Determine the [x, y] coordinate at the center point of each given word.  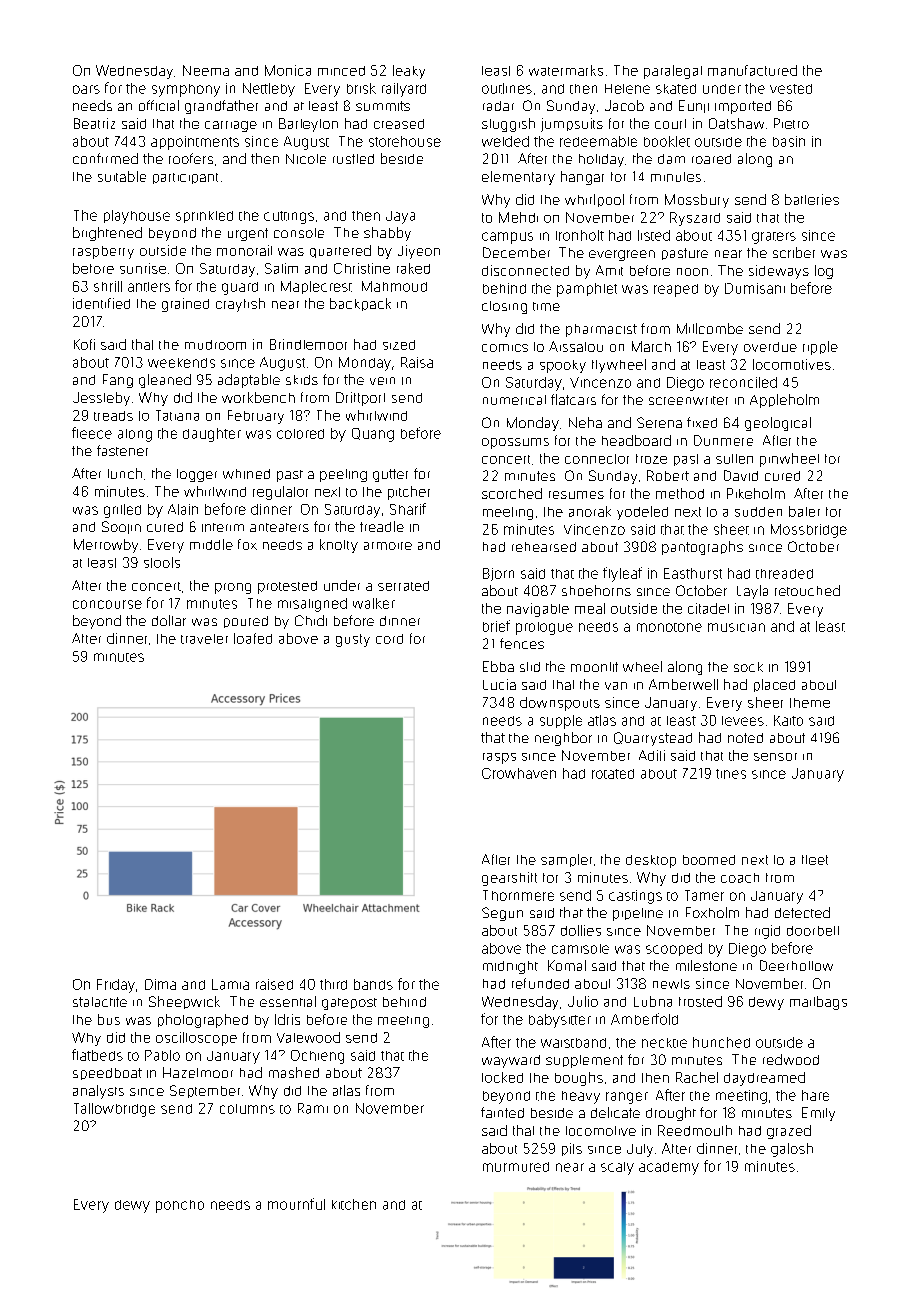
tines [731, 774]
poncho [180, 1206]
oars [86, 89]
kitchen [354, 1204]
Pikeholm [756, 493]
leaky [409, 72]
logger [197, 475]
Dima [160, 984]
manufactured [752, 70]
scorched [512, 493]
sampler [566, 860]
